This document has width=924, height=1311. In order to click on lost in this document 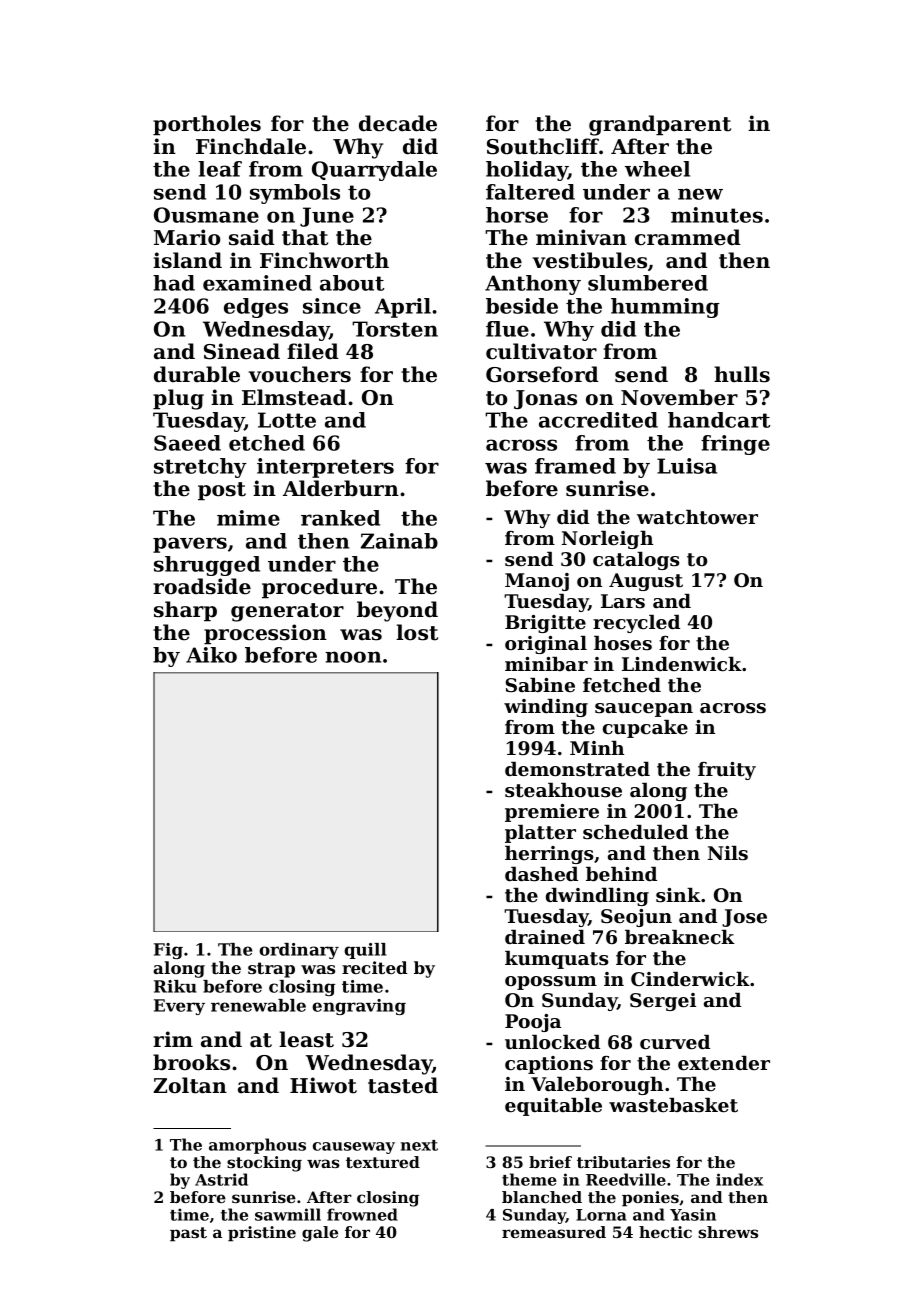, I will do `click(417, 632)`.
